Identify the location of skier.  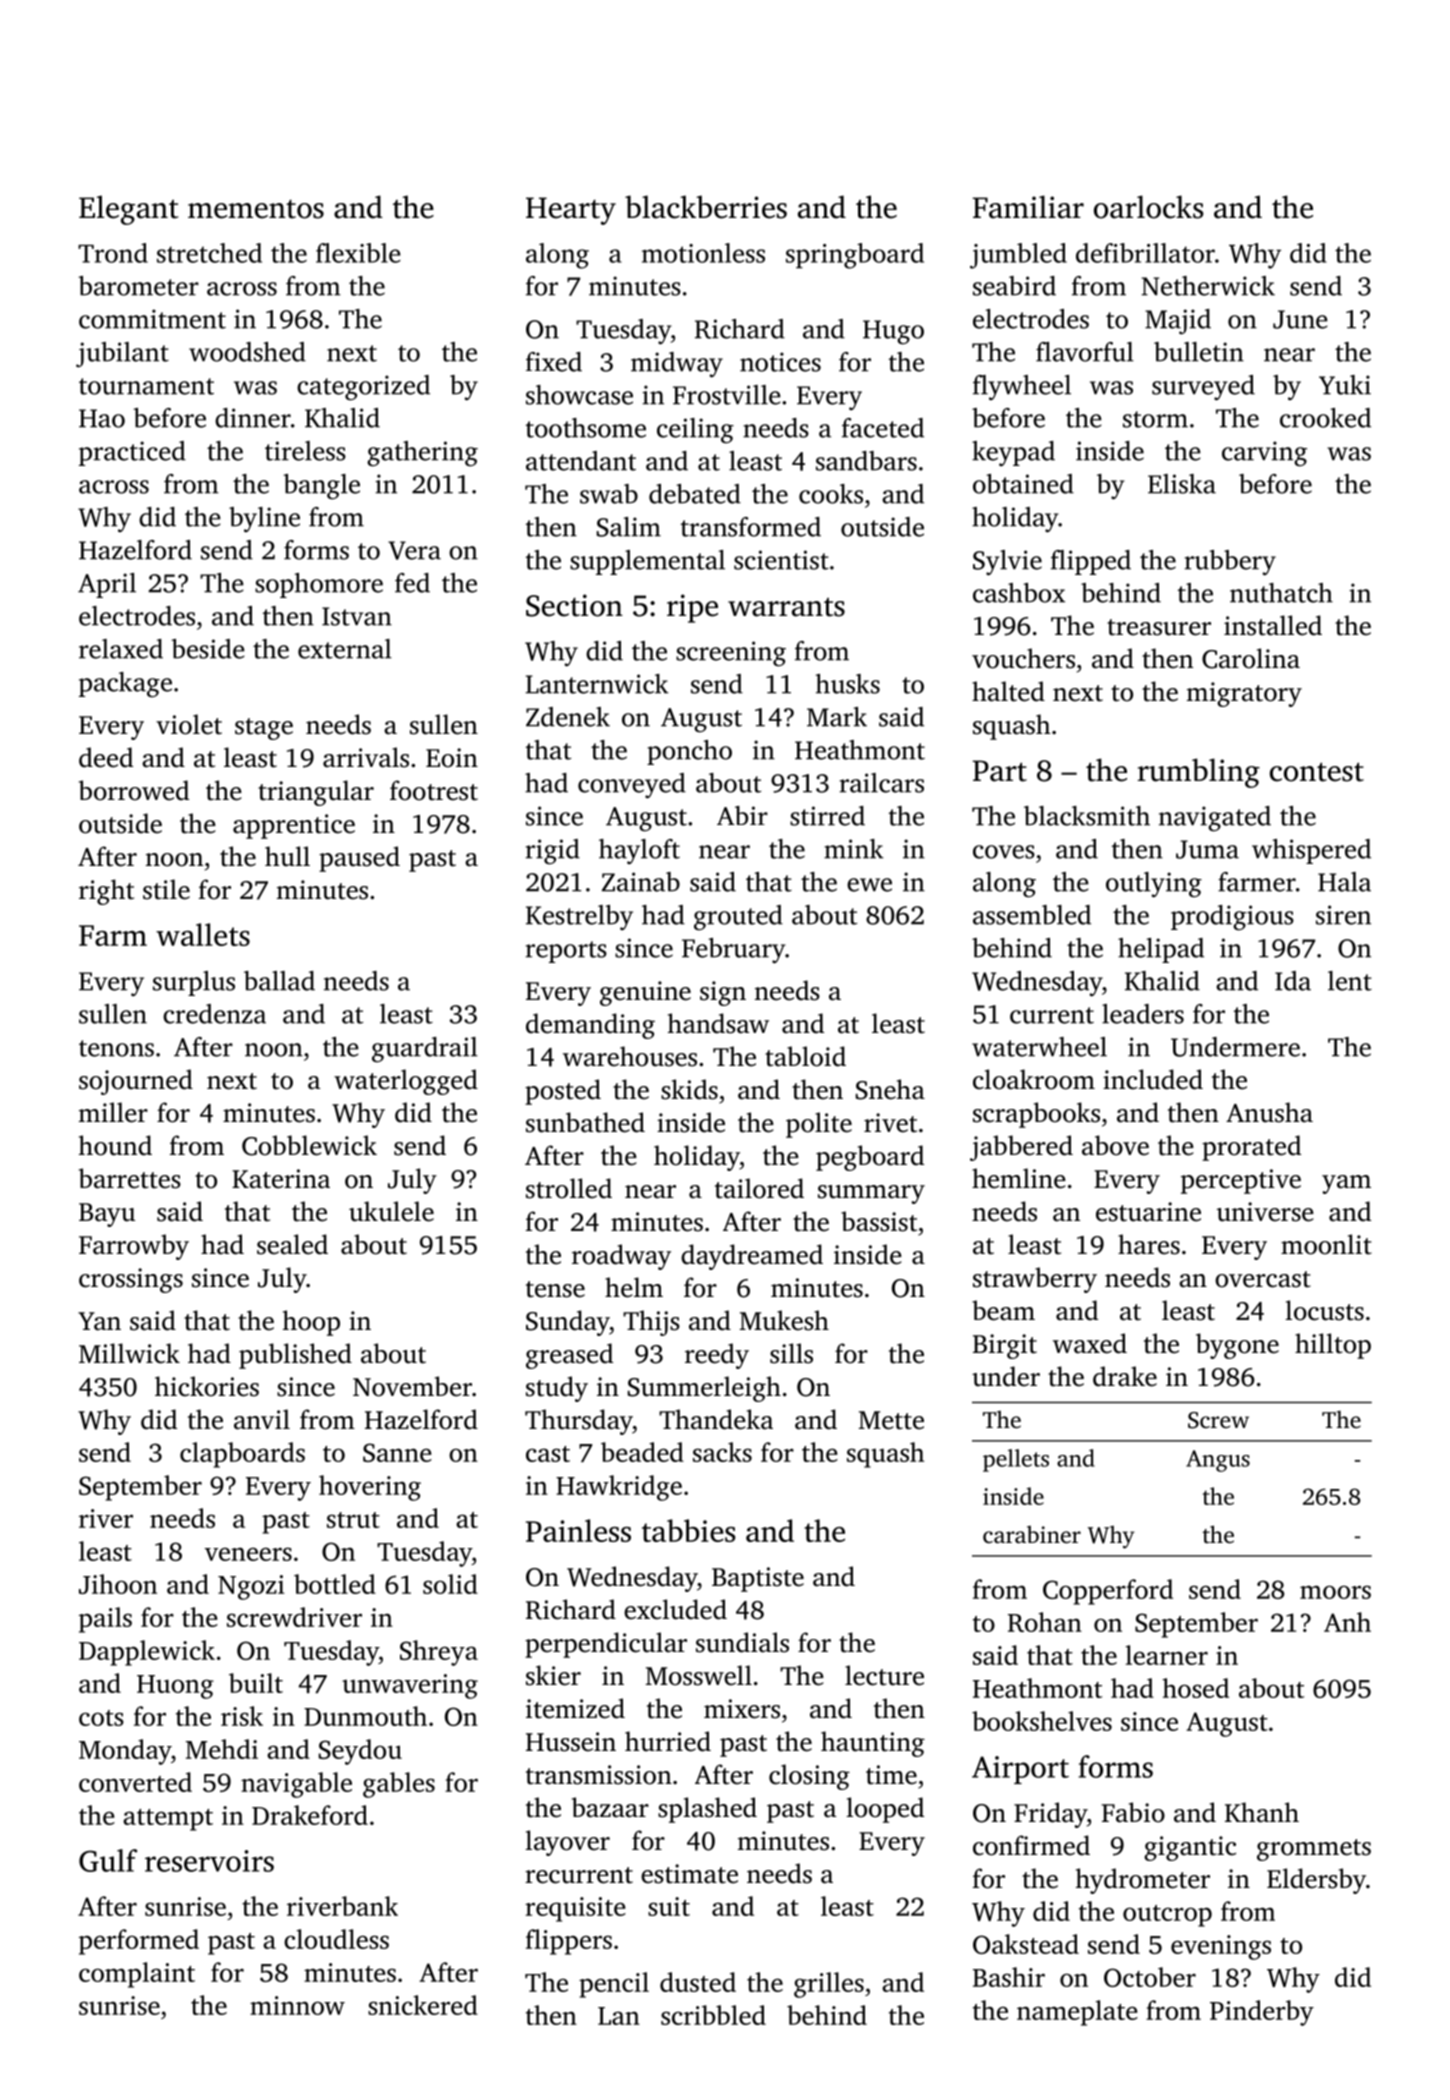
(553, 1675).
